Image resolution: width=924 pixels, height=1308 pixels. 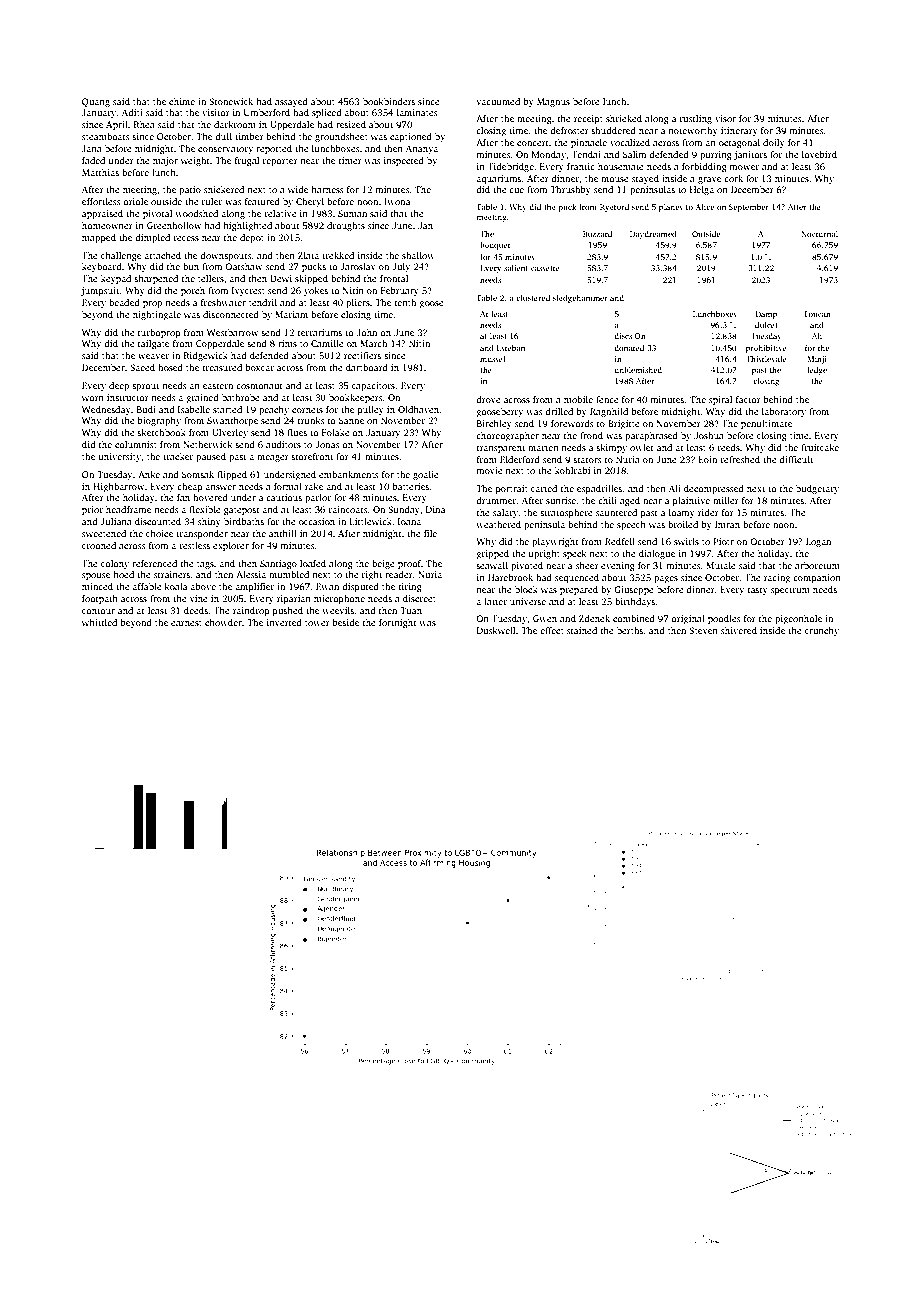 I want to click on dartboard, so click(x=367, y=367).
